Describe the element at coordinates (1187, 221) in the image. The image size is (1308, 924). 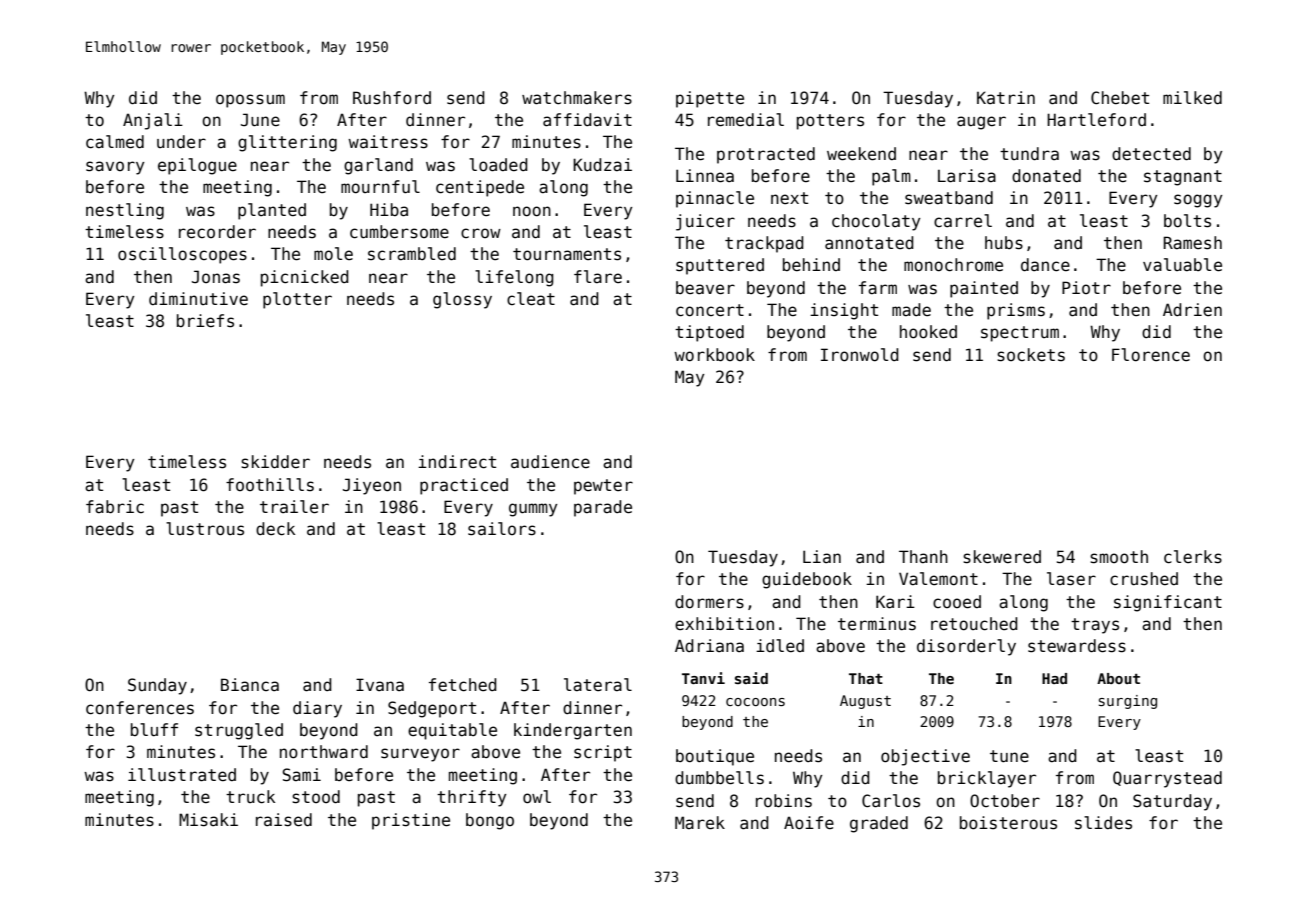
I see `bolts` at that location.
